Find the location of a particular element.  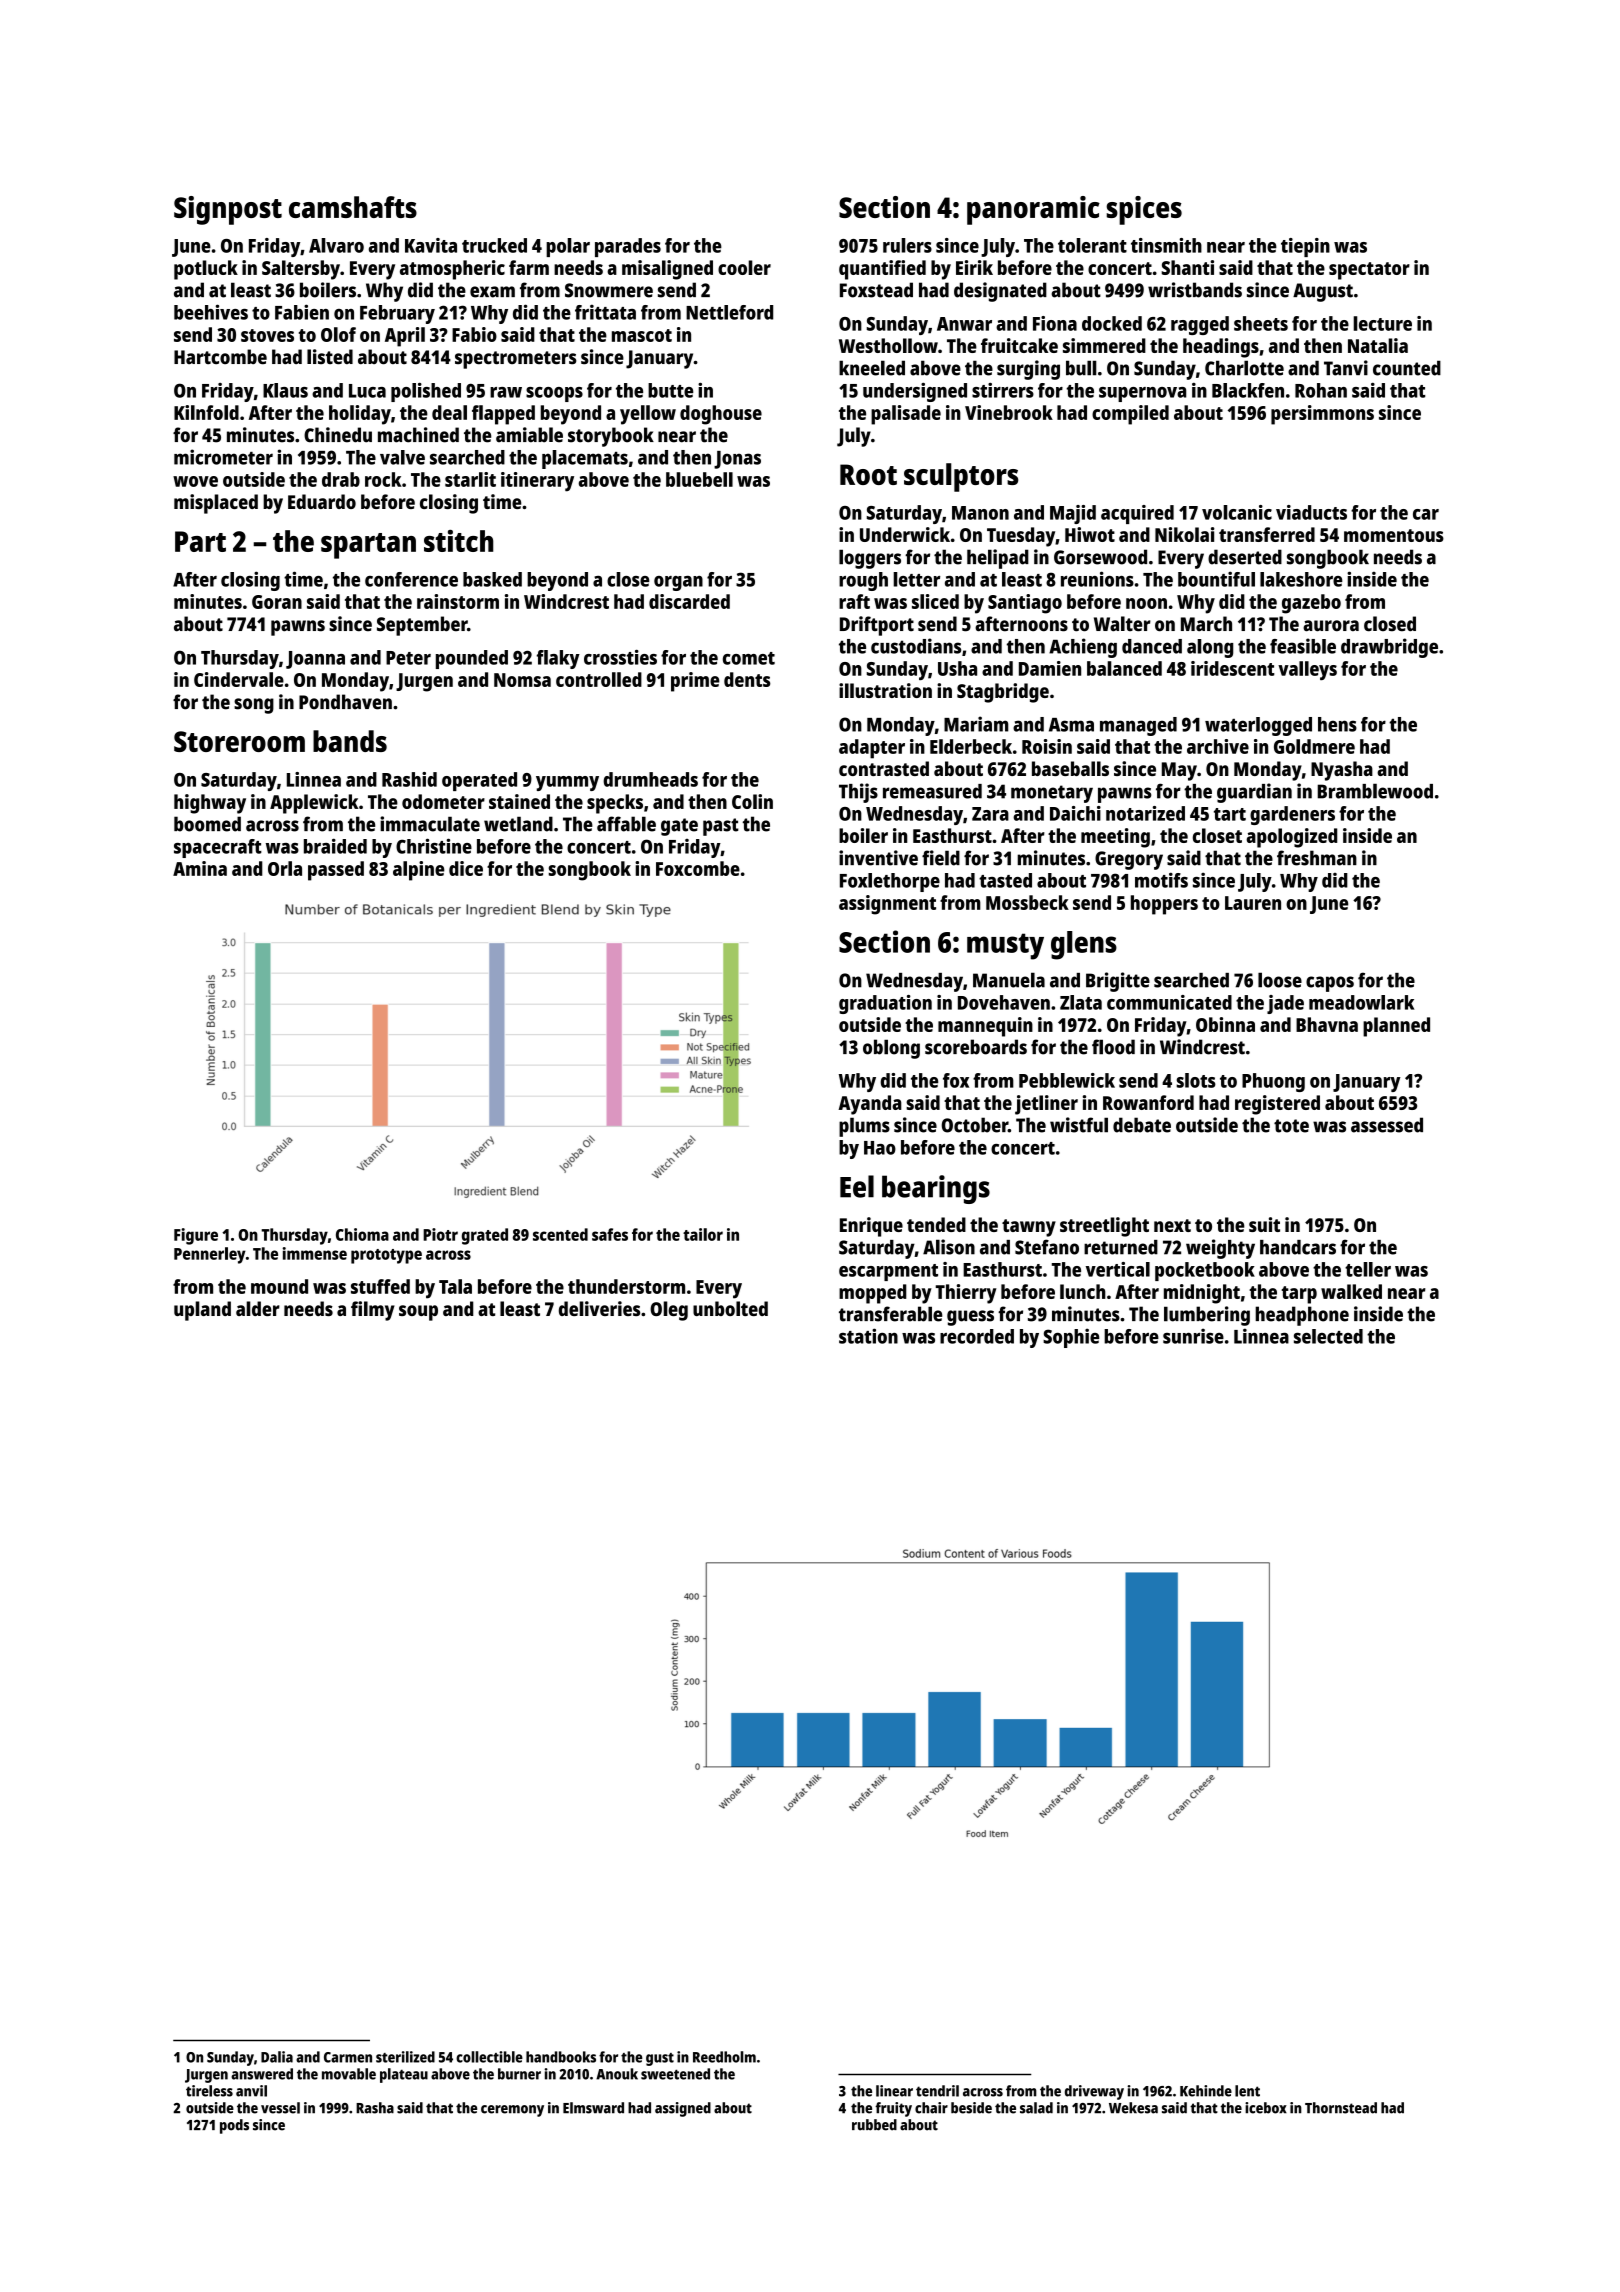

trucked is located at coordinates (494, 245).
